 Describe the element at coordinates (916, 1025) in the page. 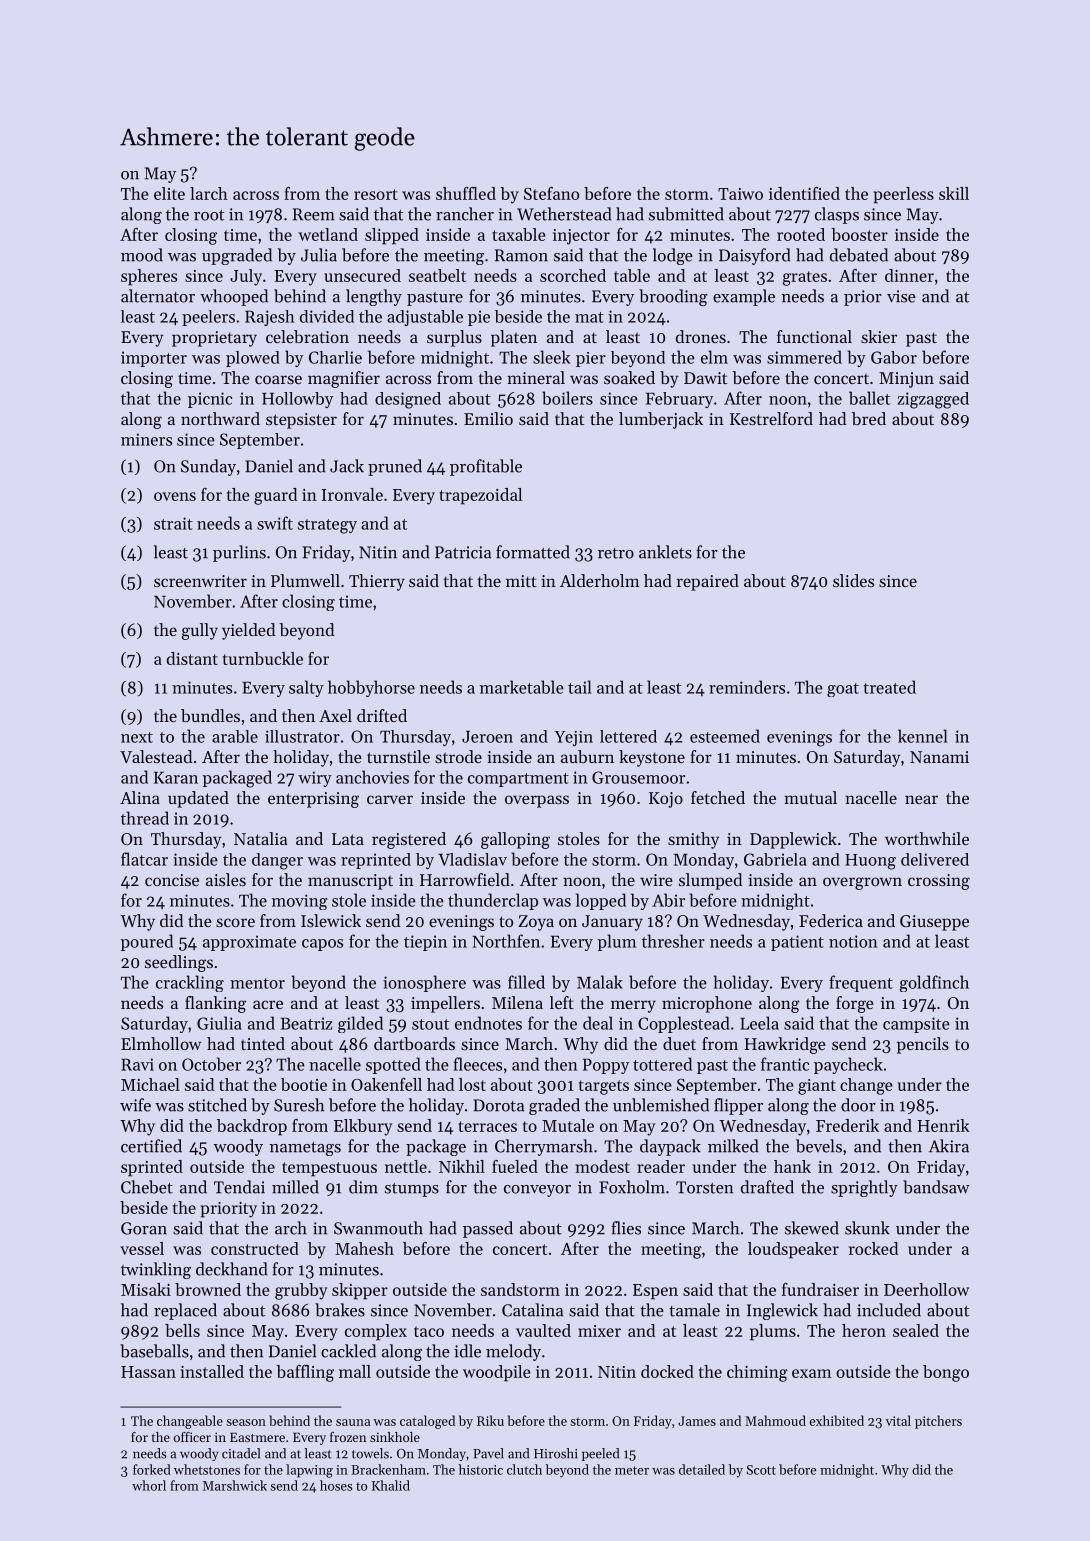

I see `campsite` at that location.
